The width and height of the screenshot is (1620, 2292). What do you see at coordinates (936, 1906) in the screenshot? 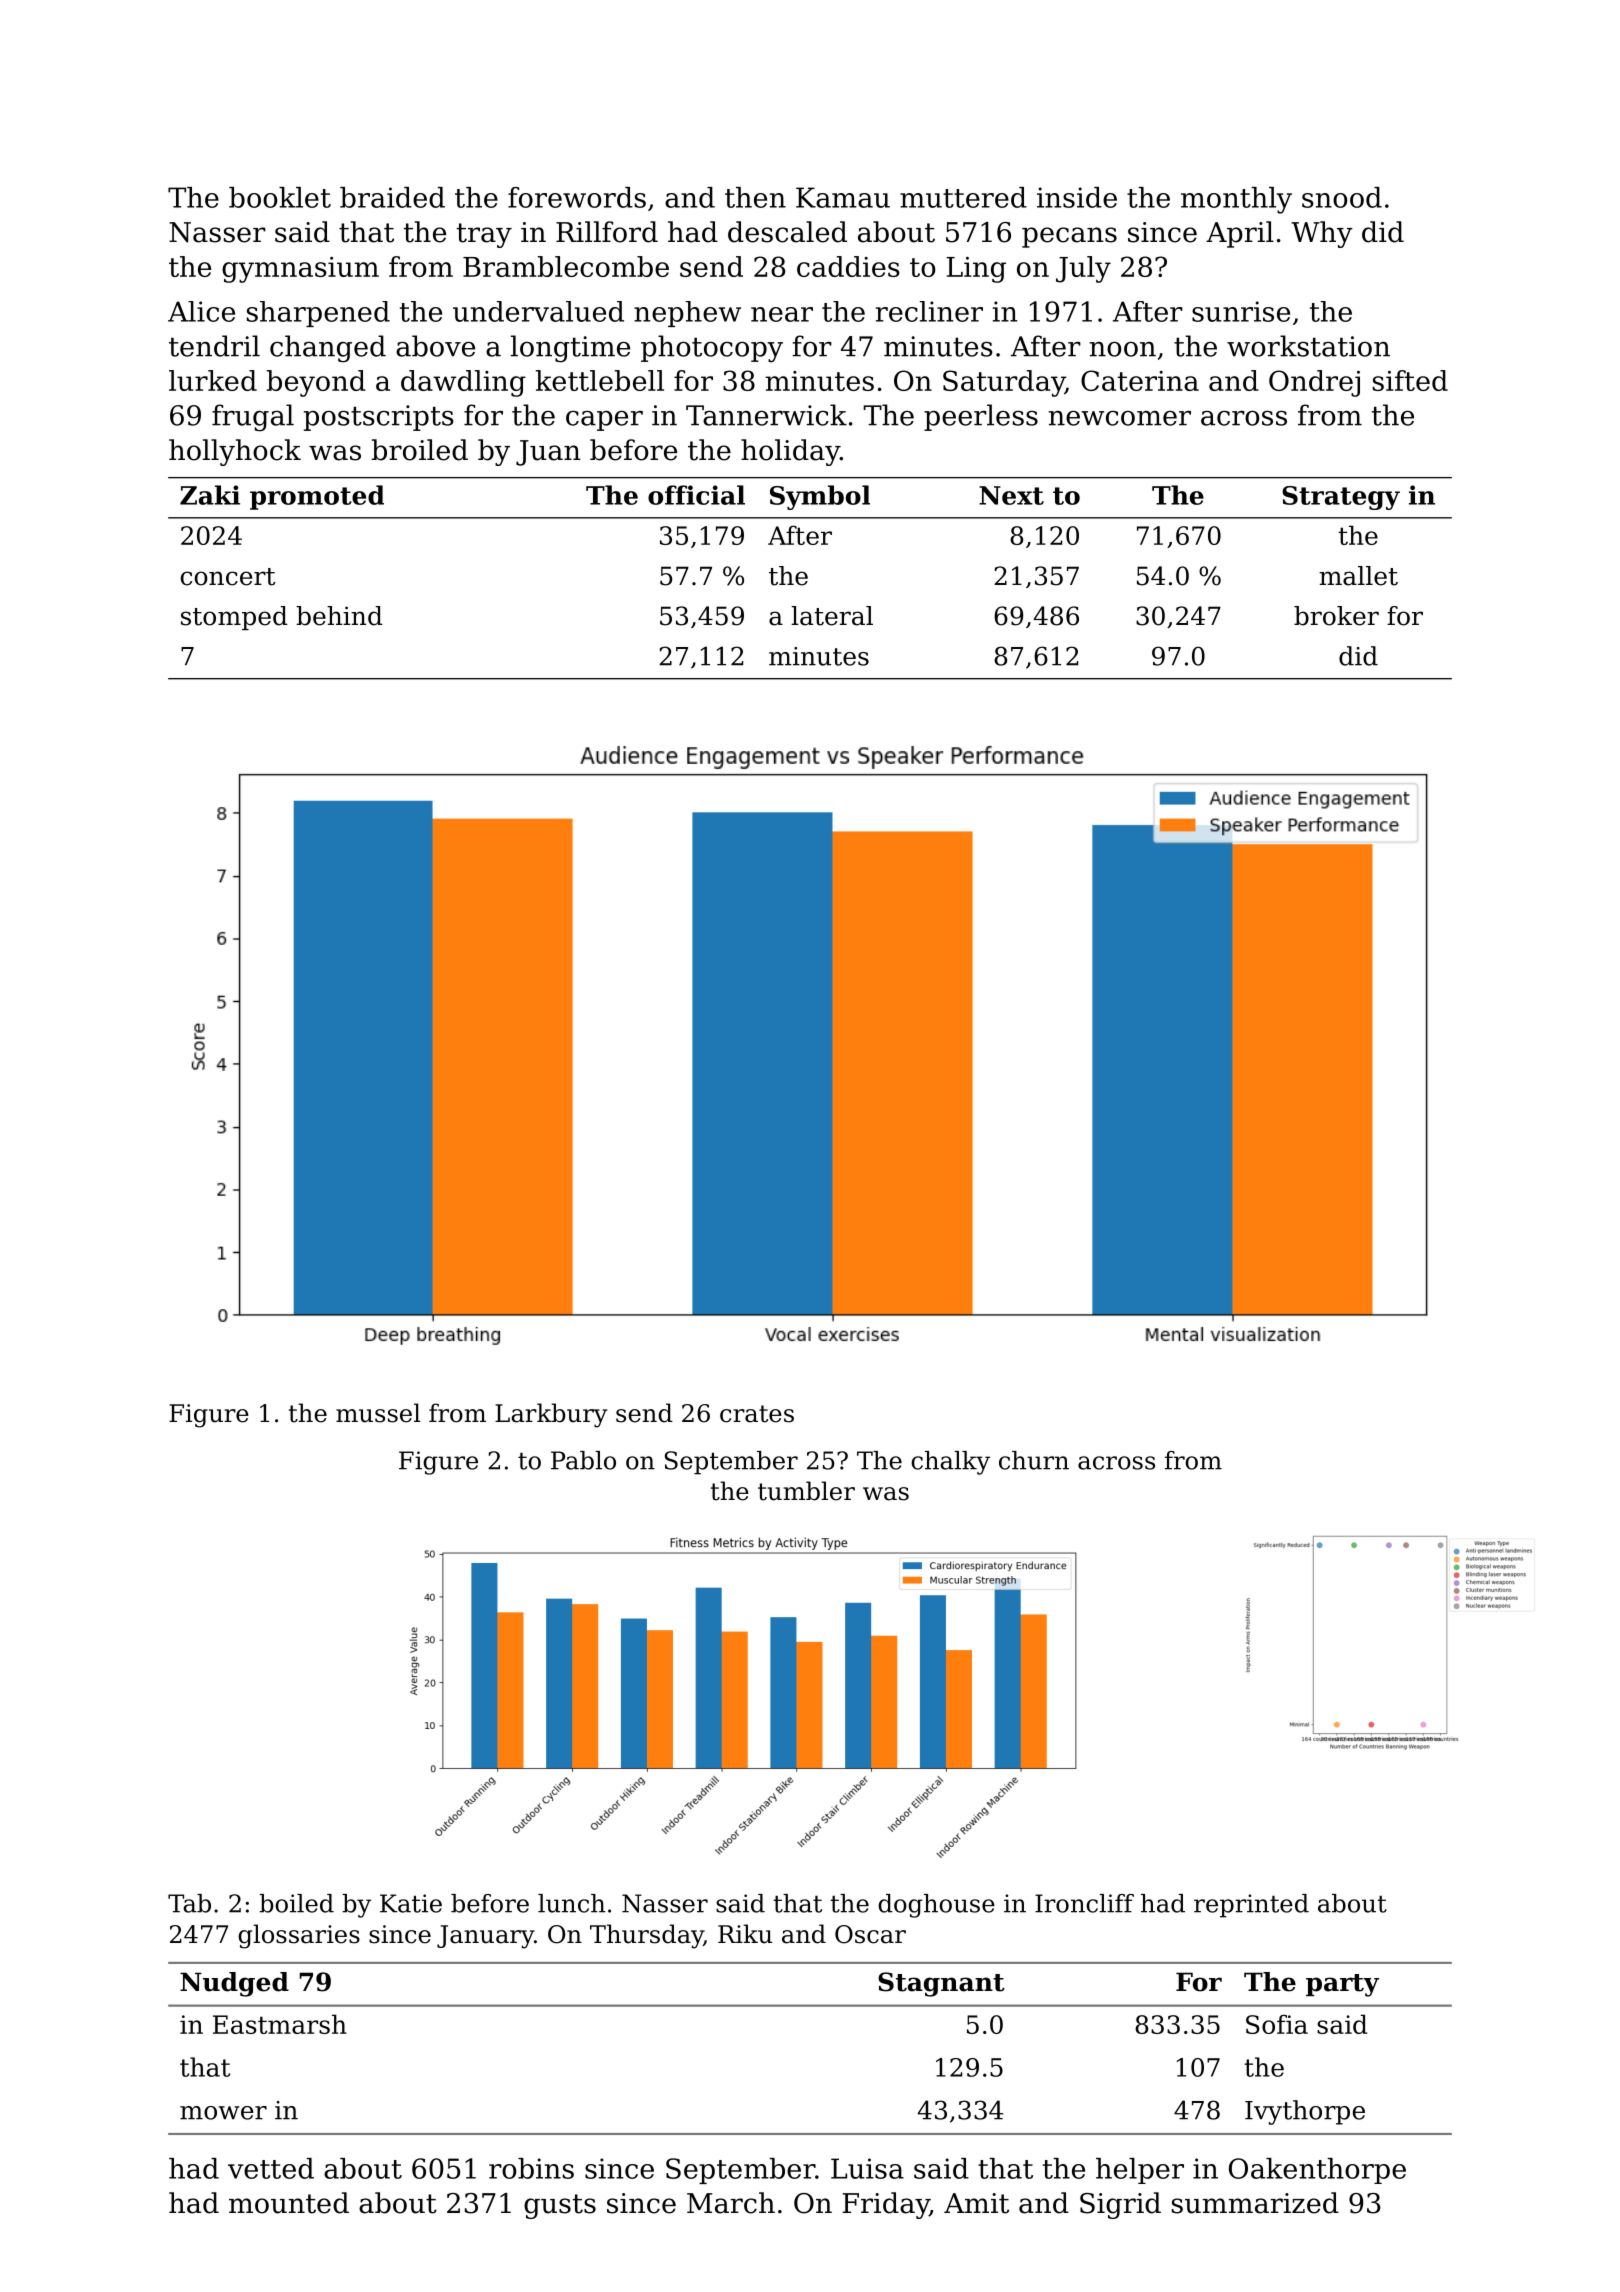
I see `doghouse` at bounding box center [936, 1906].
